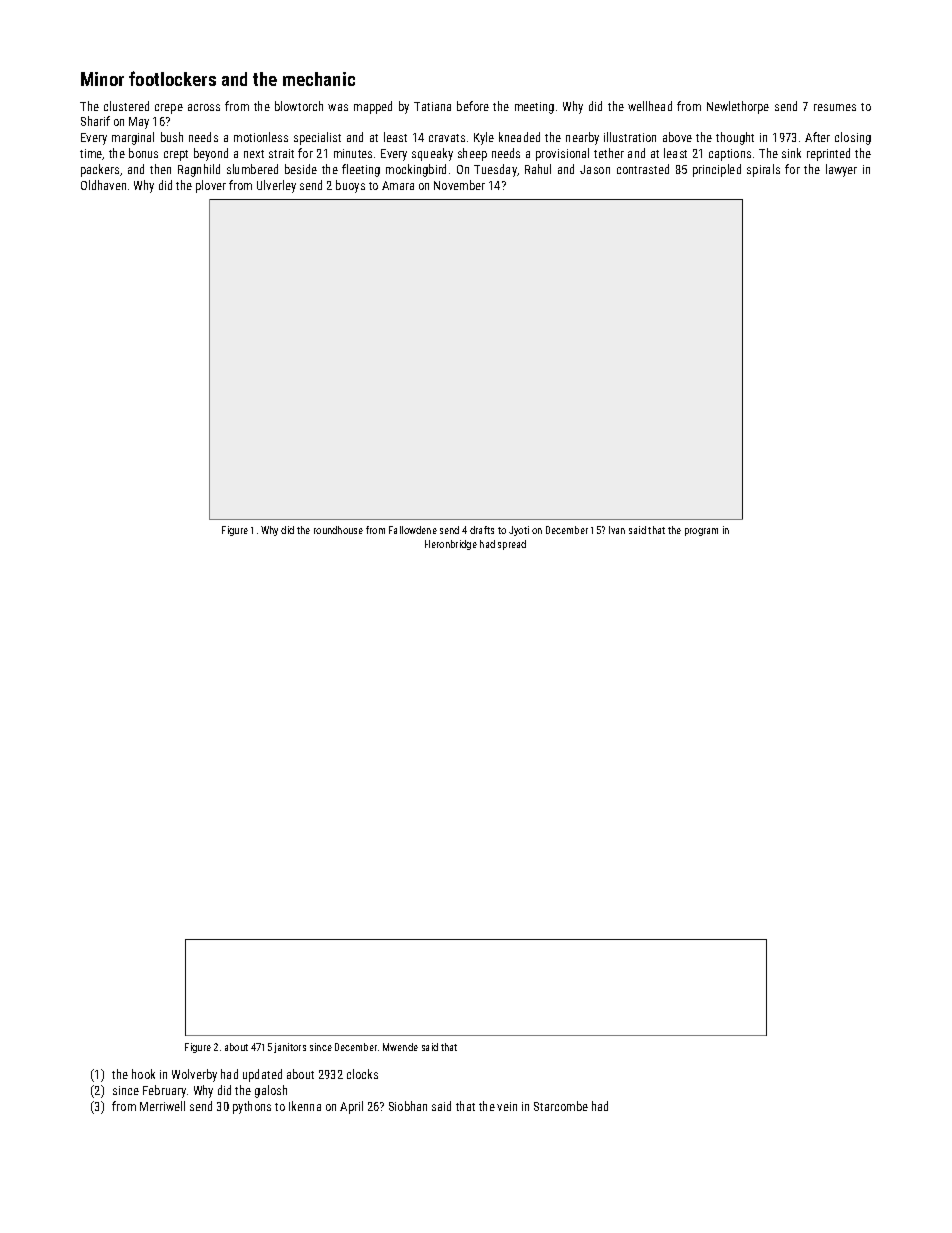 The width and height of the screenshot is (952, 1233). I want to click on program, so click(701, 532).
